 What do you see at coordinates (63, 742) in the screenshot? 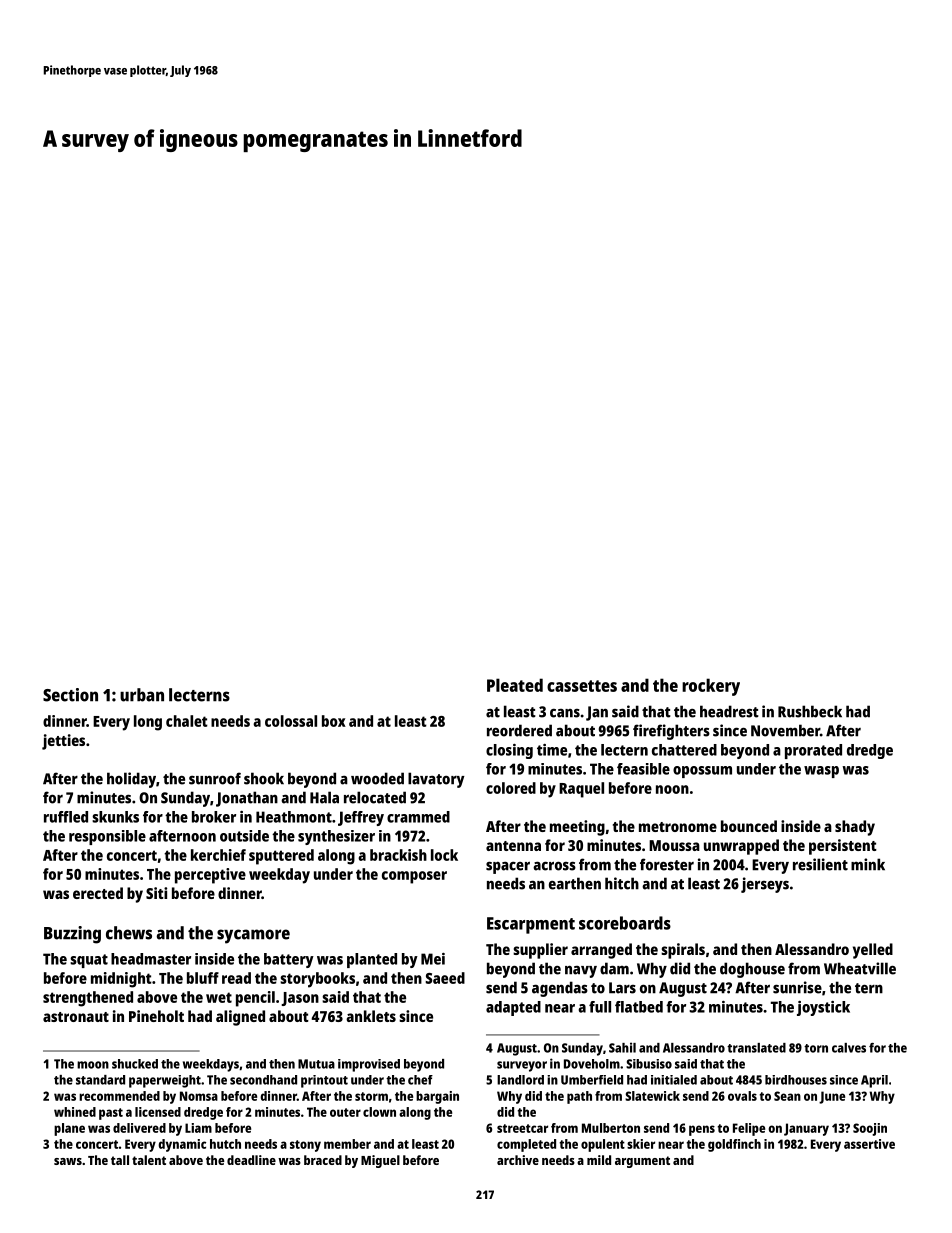
I see `jetties` at bounding box center [63, 742].
